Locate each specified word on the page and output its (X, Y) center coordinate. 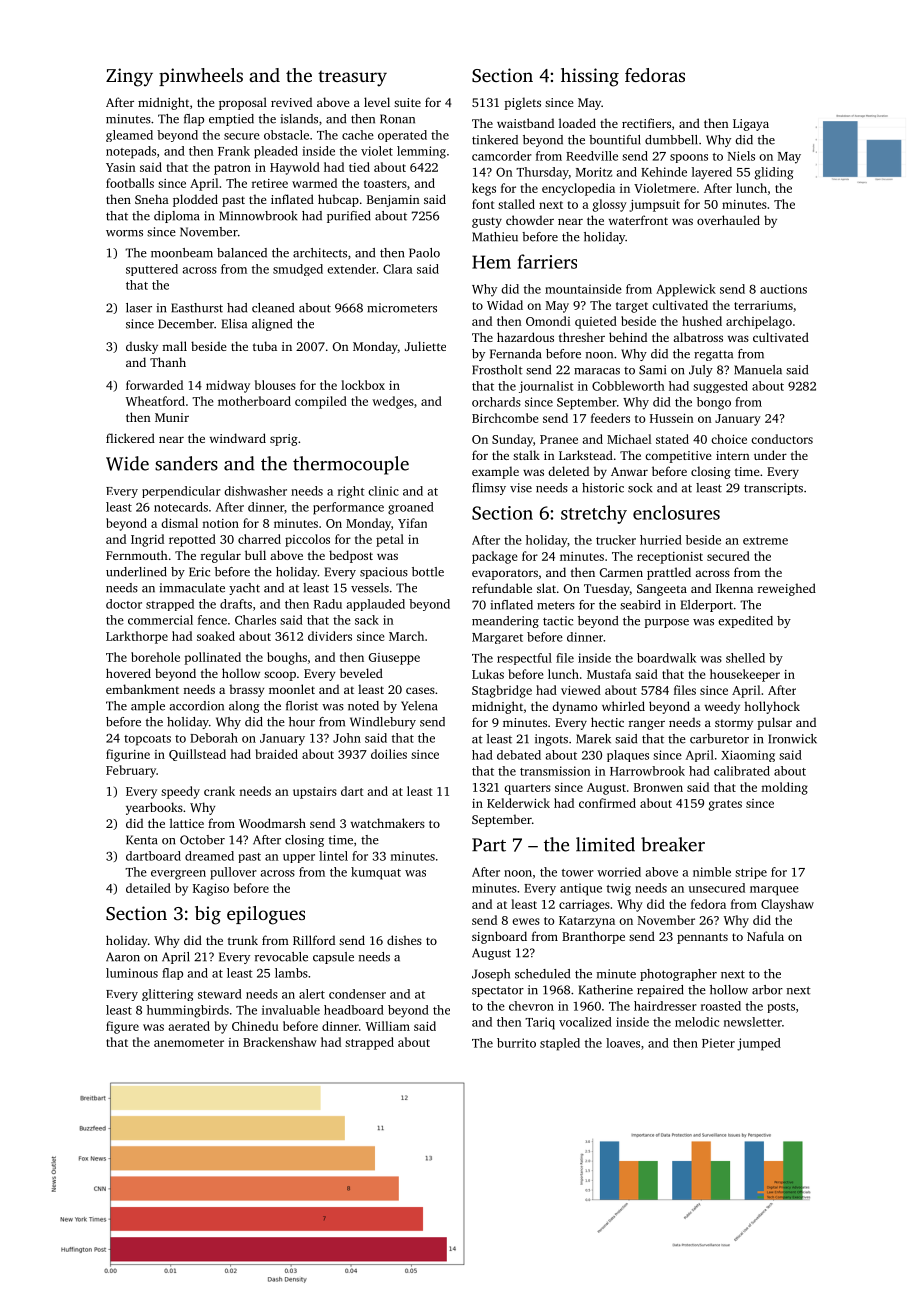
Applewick (686, 290)
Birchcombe (505, 418)
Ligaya (751, 125)
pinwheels (201, 77)
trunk (243, 940)
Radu (328, 604)
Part (489, 845)
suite (407, 102)
